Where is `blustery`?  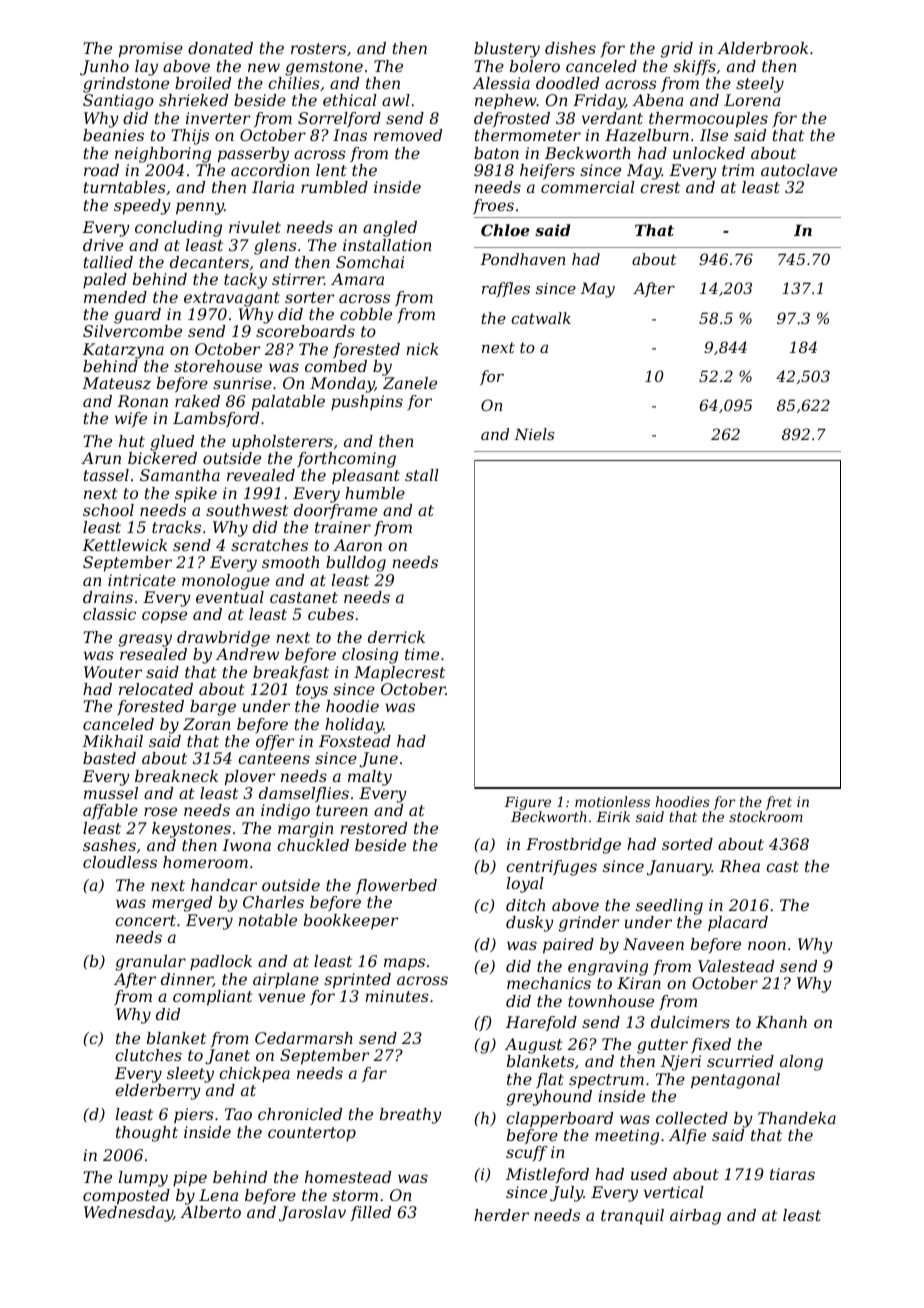
blustery is located at coordinates (507, 50).
